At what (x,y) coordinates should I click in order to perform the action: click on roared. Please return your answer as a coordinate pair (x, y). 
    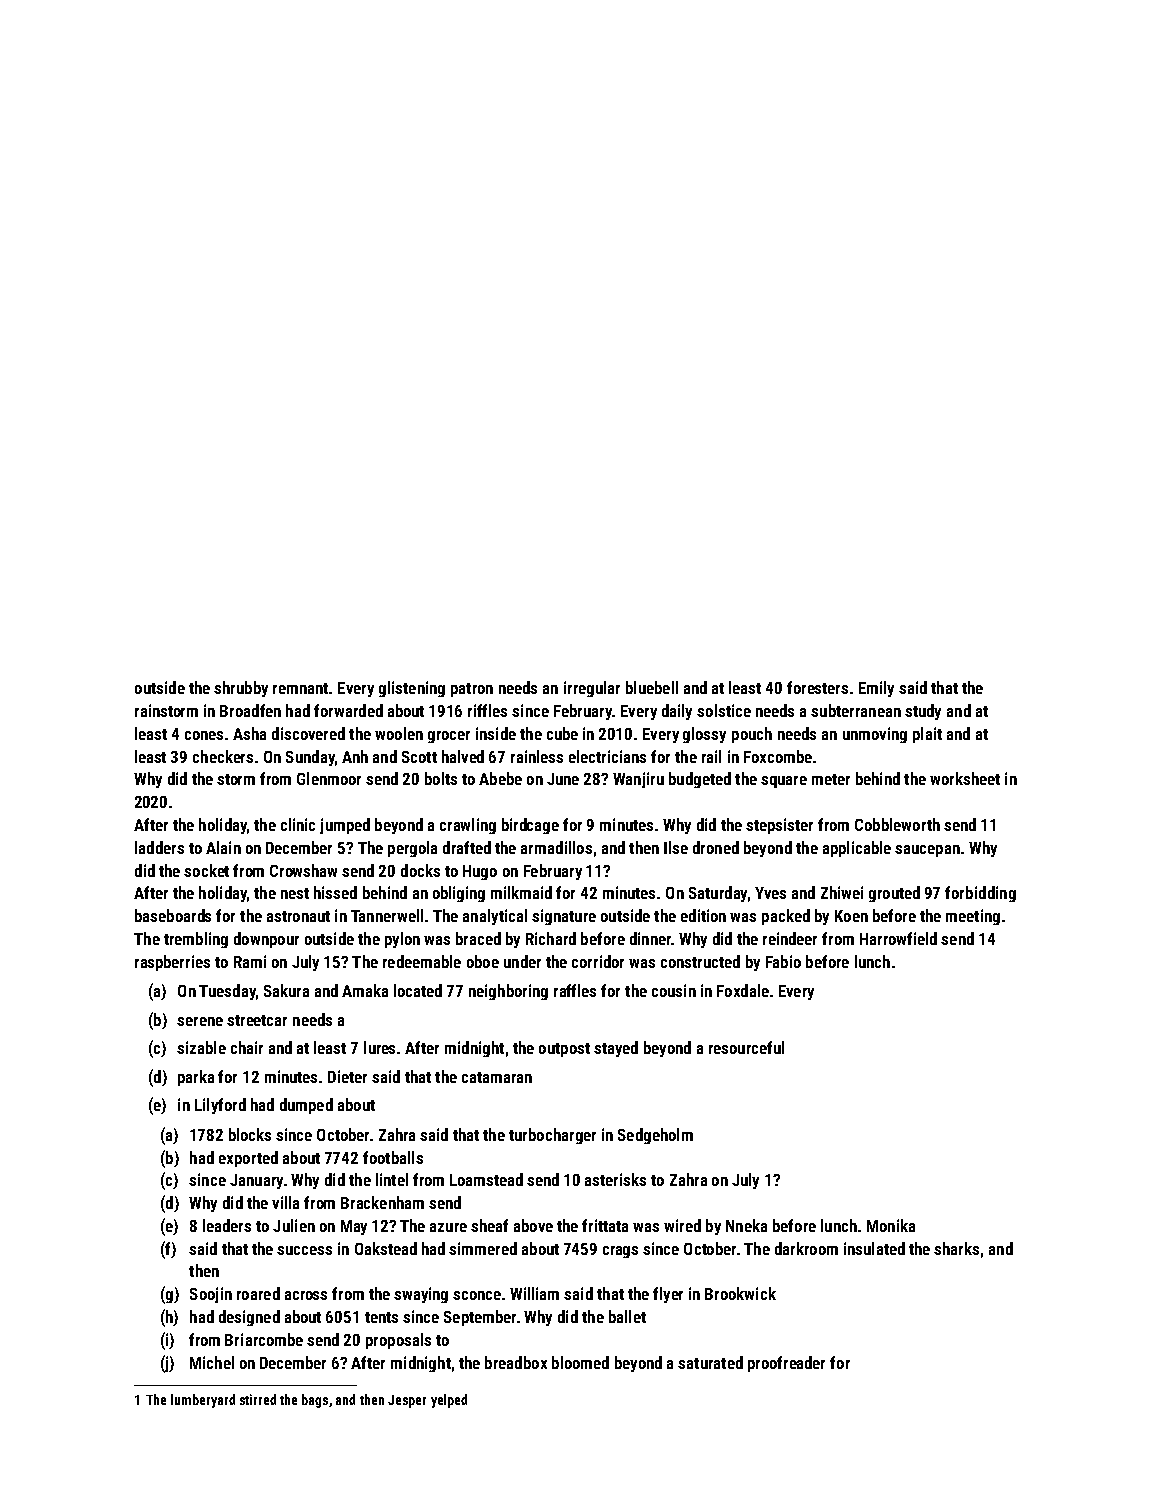
    Looking at the image, I should click on (258, 1293).
